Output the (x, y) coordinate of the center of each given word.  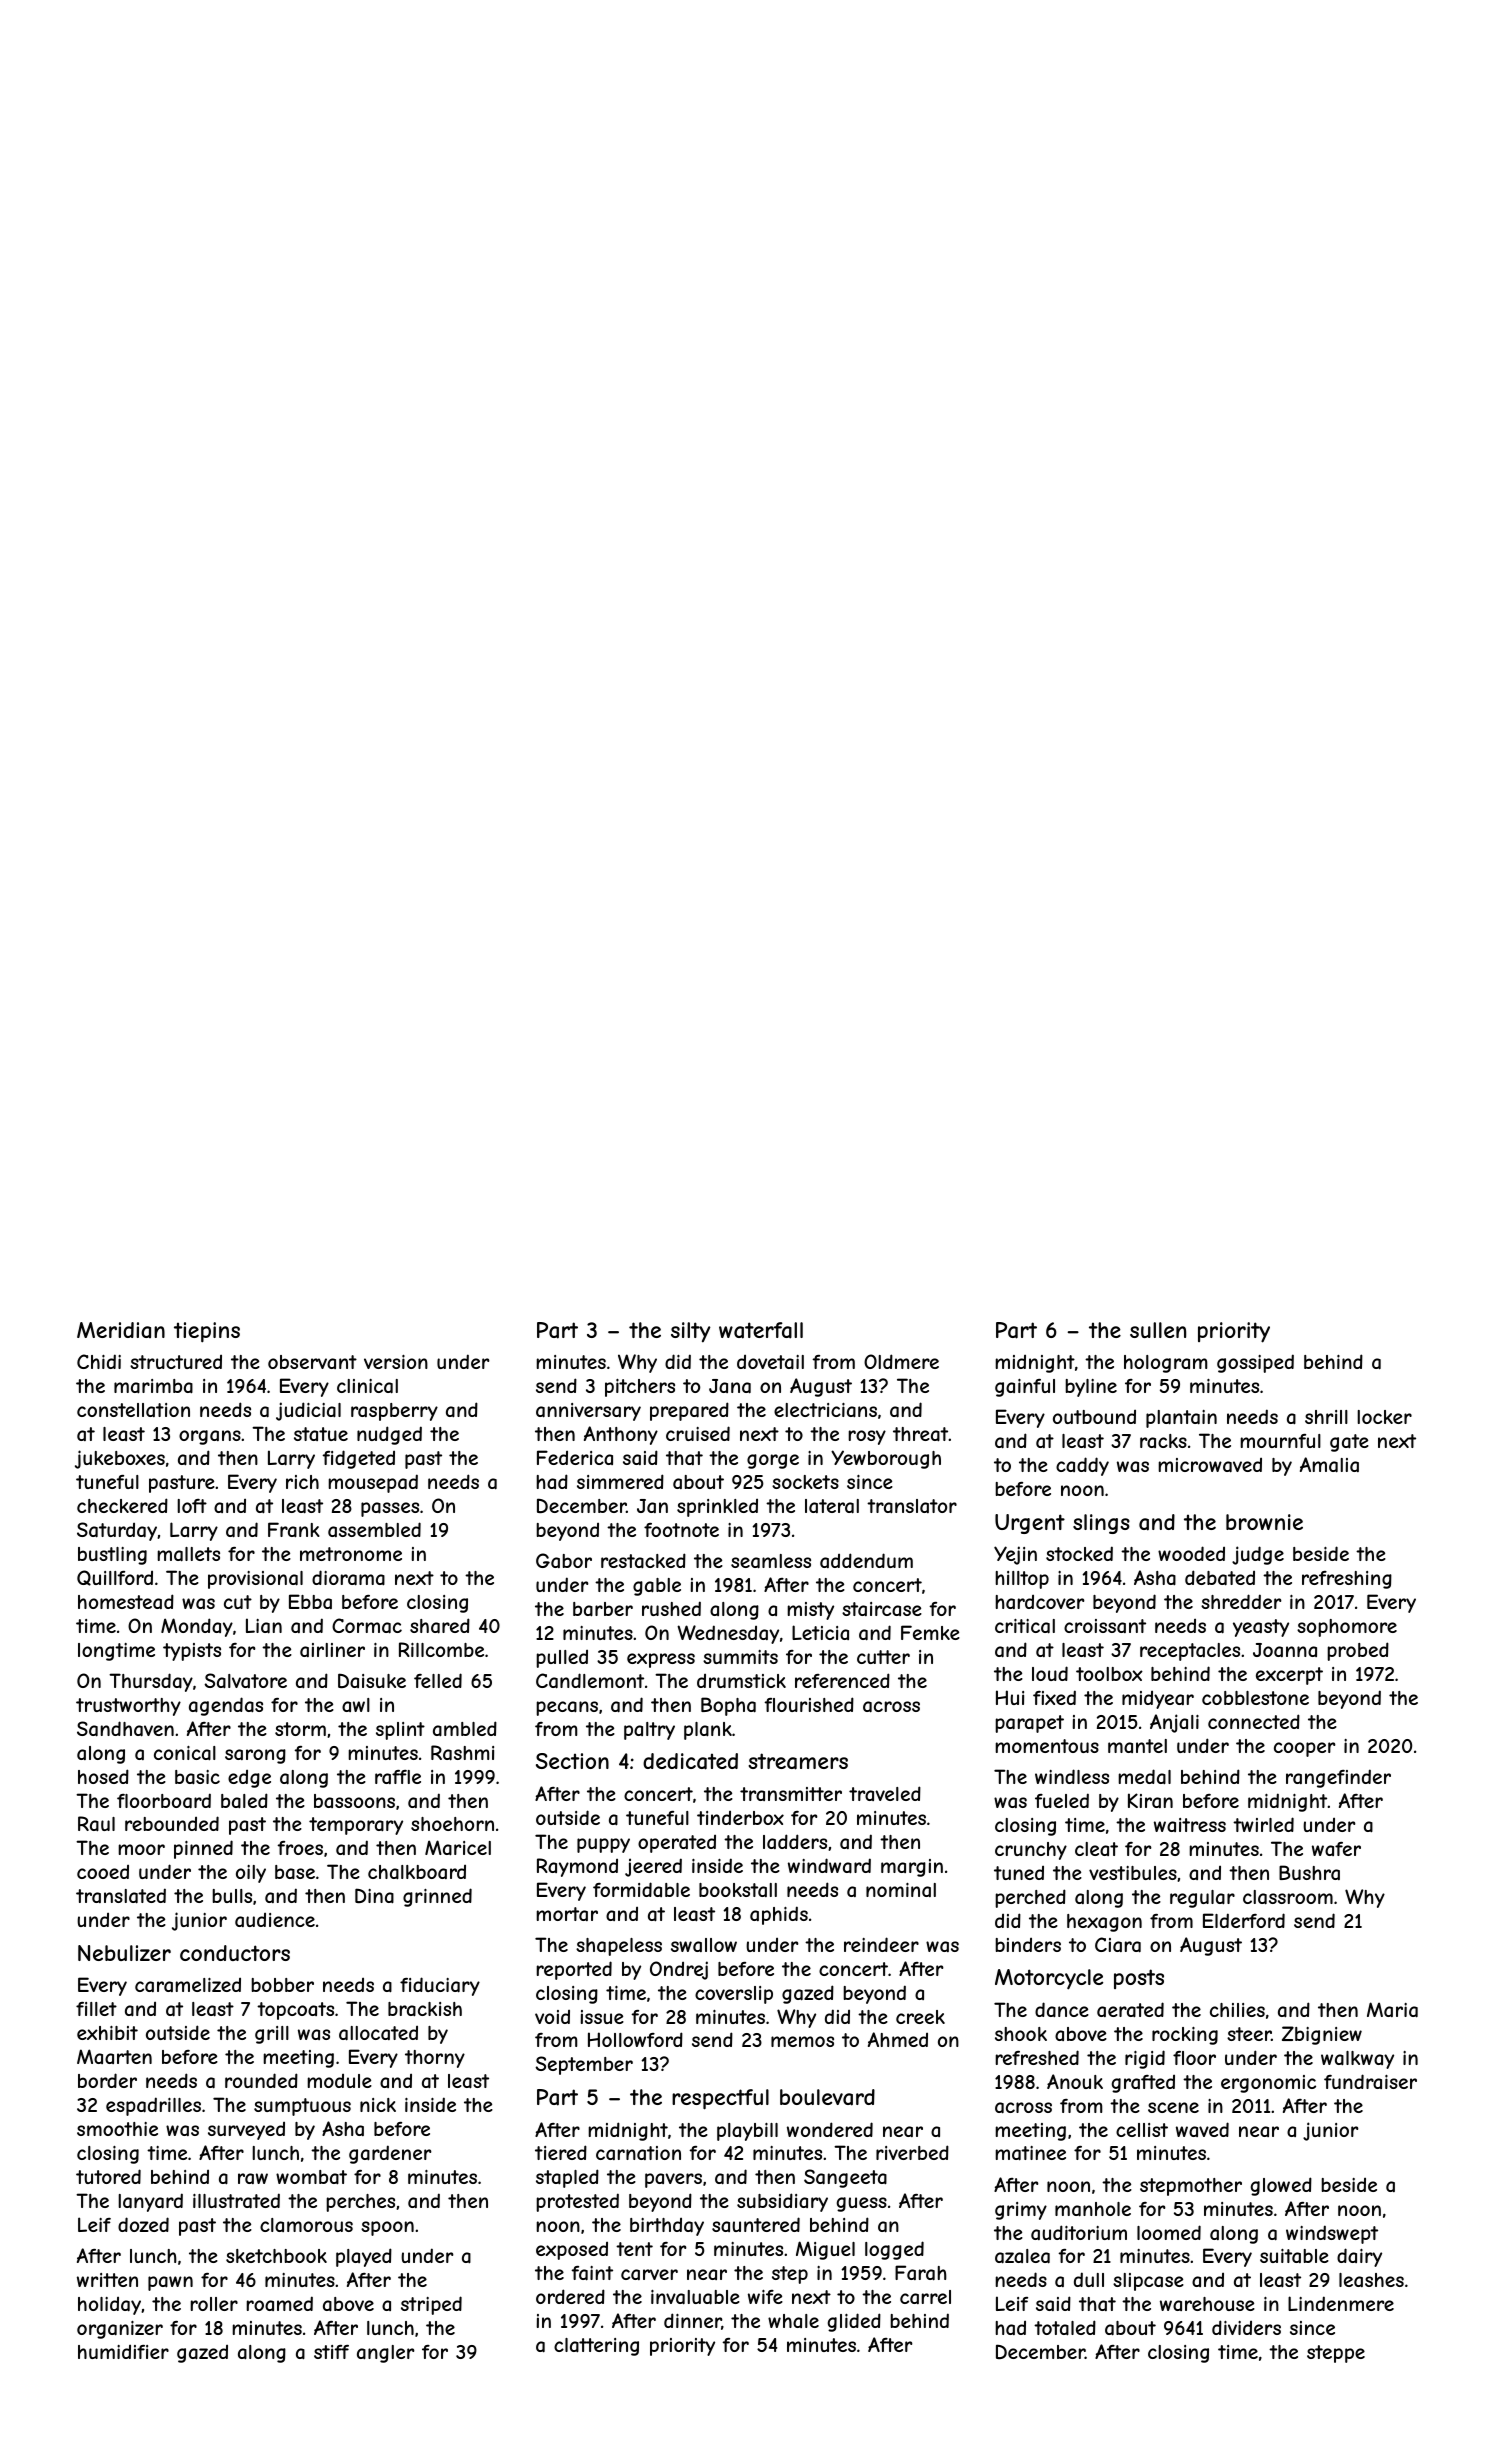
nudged (389, 1435)
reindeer (881, 1944)
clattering (596, 2347)
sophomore (1347, 1628)
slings (1101, 1524)
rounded (261, 2080)
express (661, 1660)
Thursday (151, 1682)
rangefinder (1338, 1778)
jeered (653, 1867)
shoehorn (452, 1824)
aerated (1130, 2010)
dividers (1246, 2327)
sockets (805, 1482)
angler (386, 2354)
